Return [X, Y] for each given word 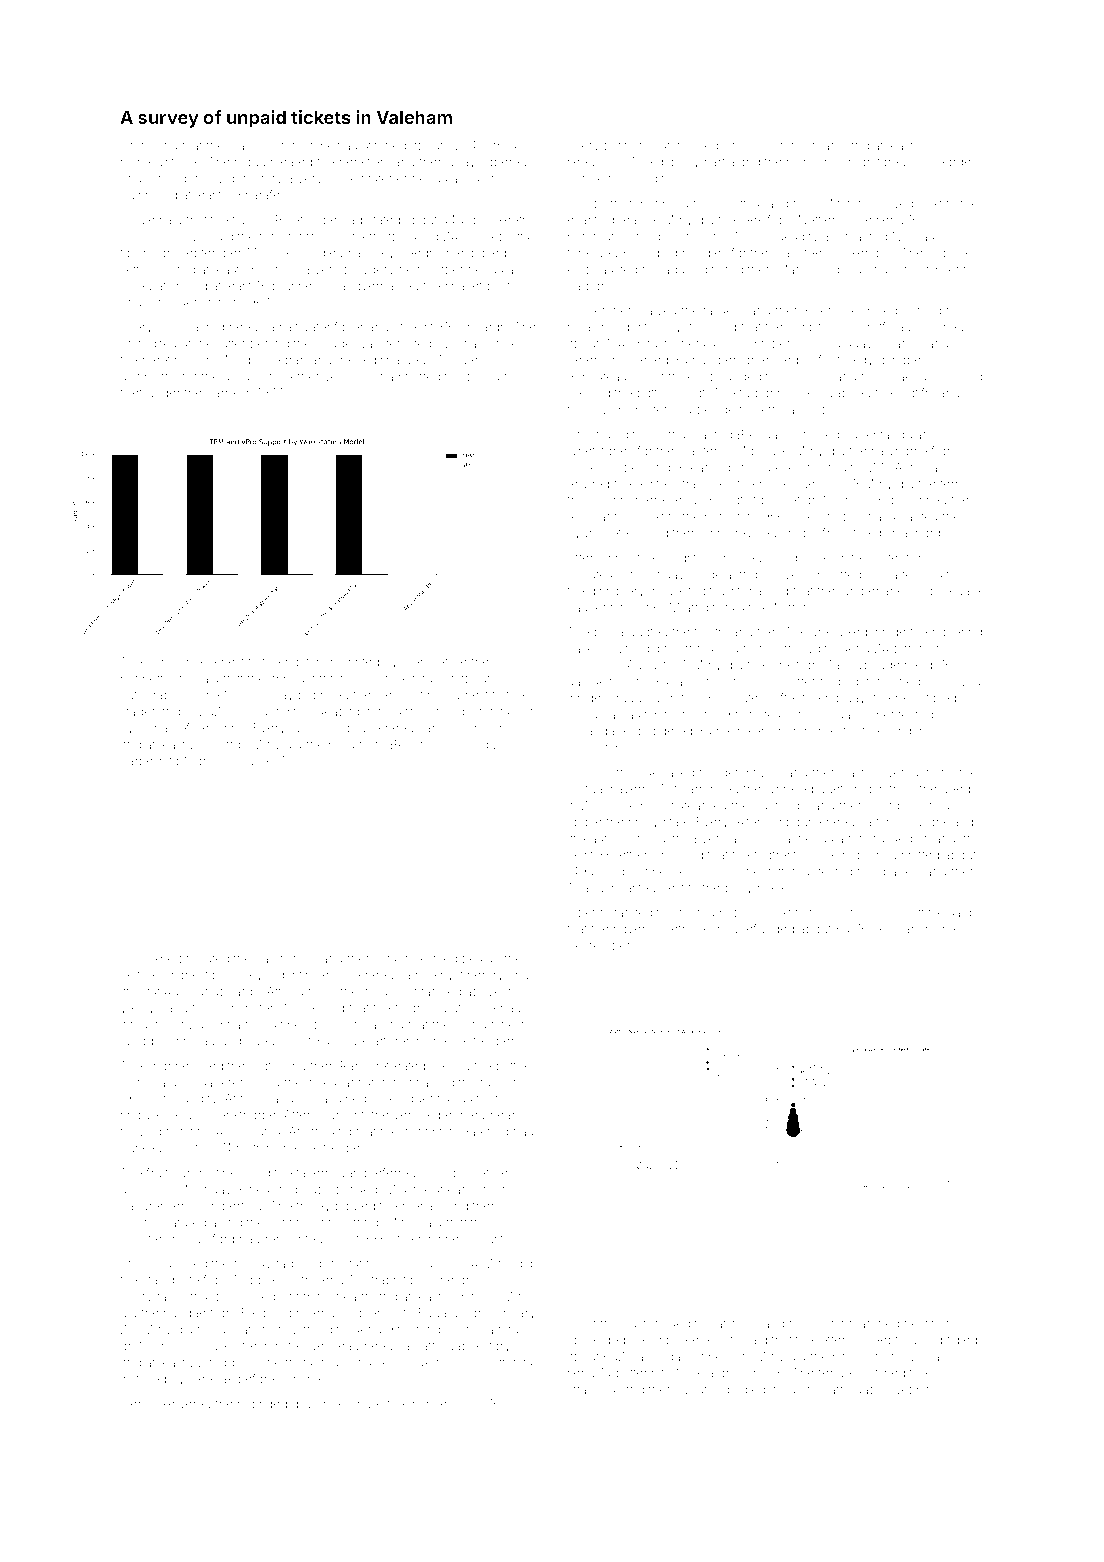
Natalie [925, 912]
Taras [136, 145]
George [950, 163]
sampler [841, 518]
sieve [201, 663]
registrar [662, 147]
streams [456, 1189]
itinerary [481, 976]
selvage [338, 976]
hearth [354, 1296]
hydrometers [603, 534]
